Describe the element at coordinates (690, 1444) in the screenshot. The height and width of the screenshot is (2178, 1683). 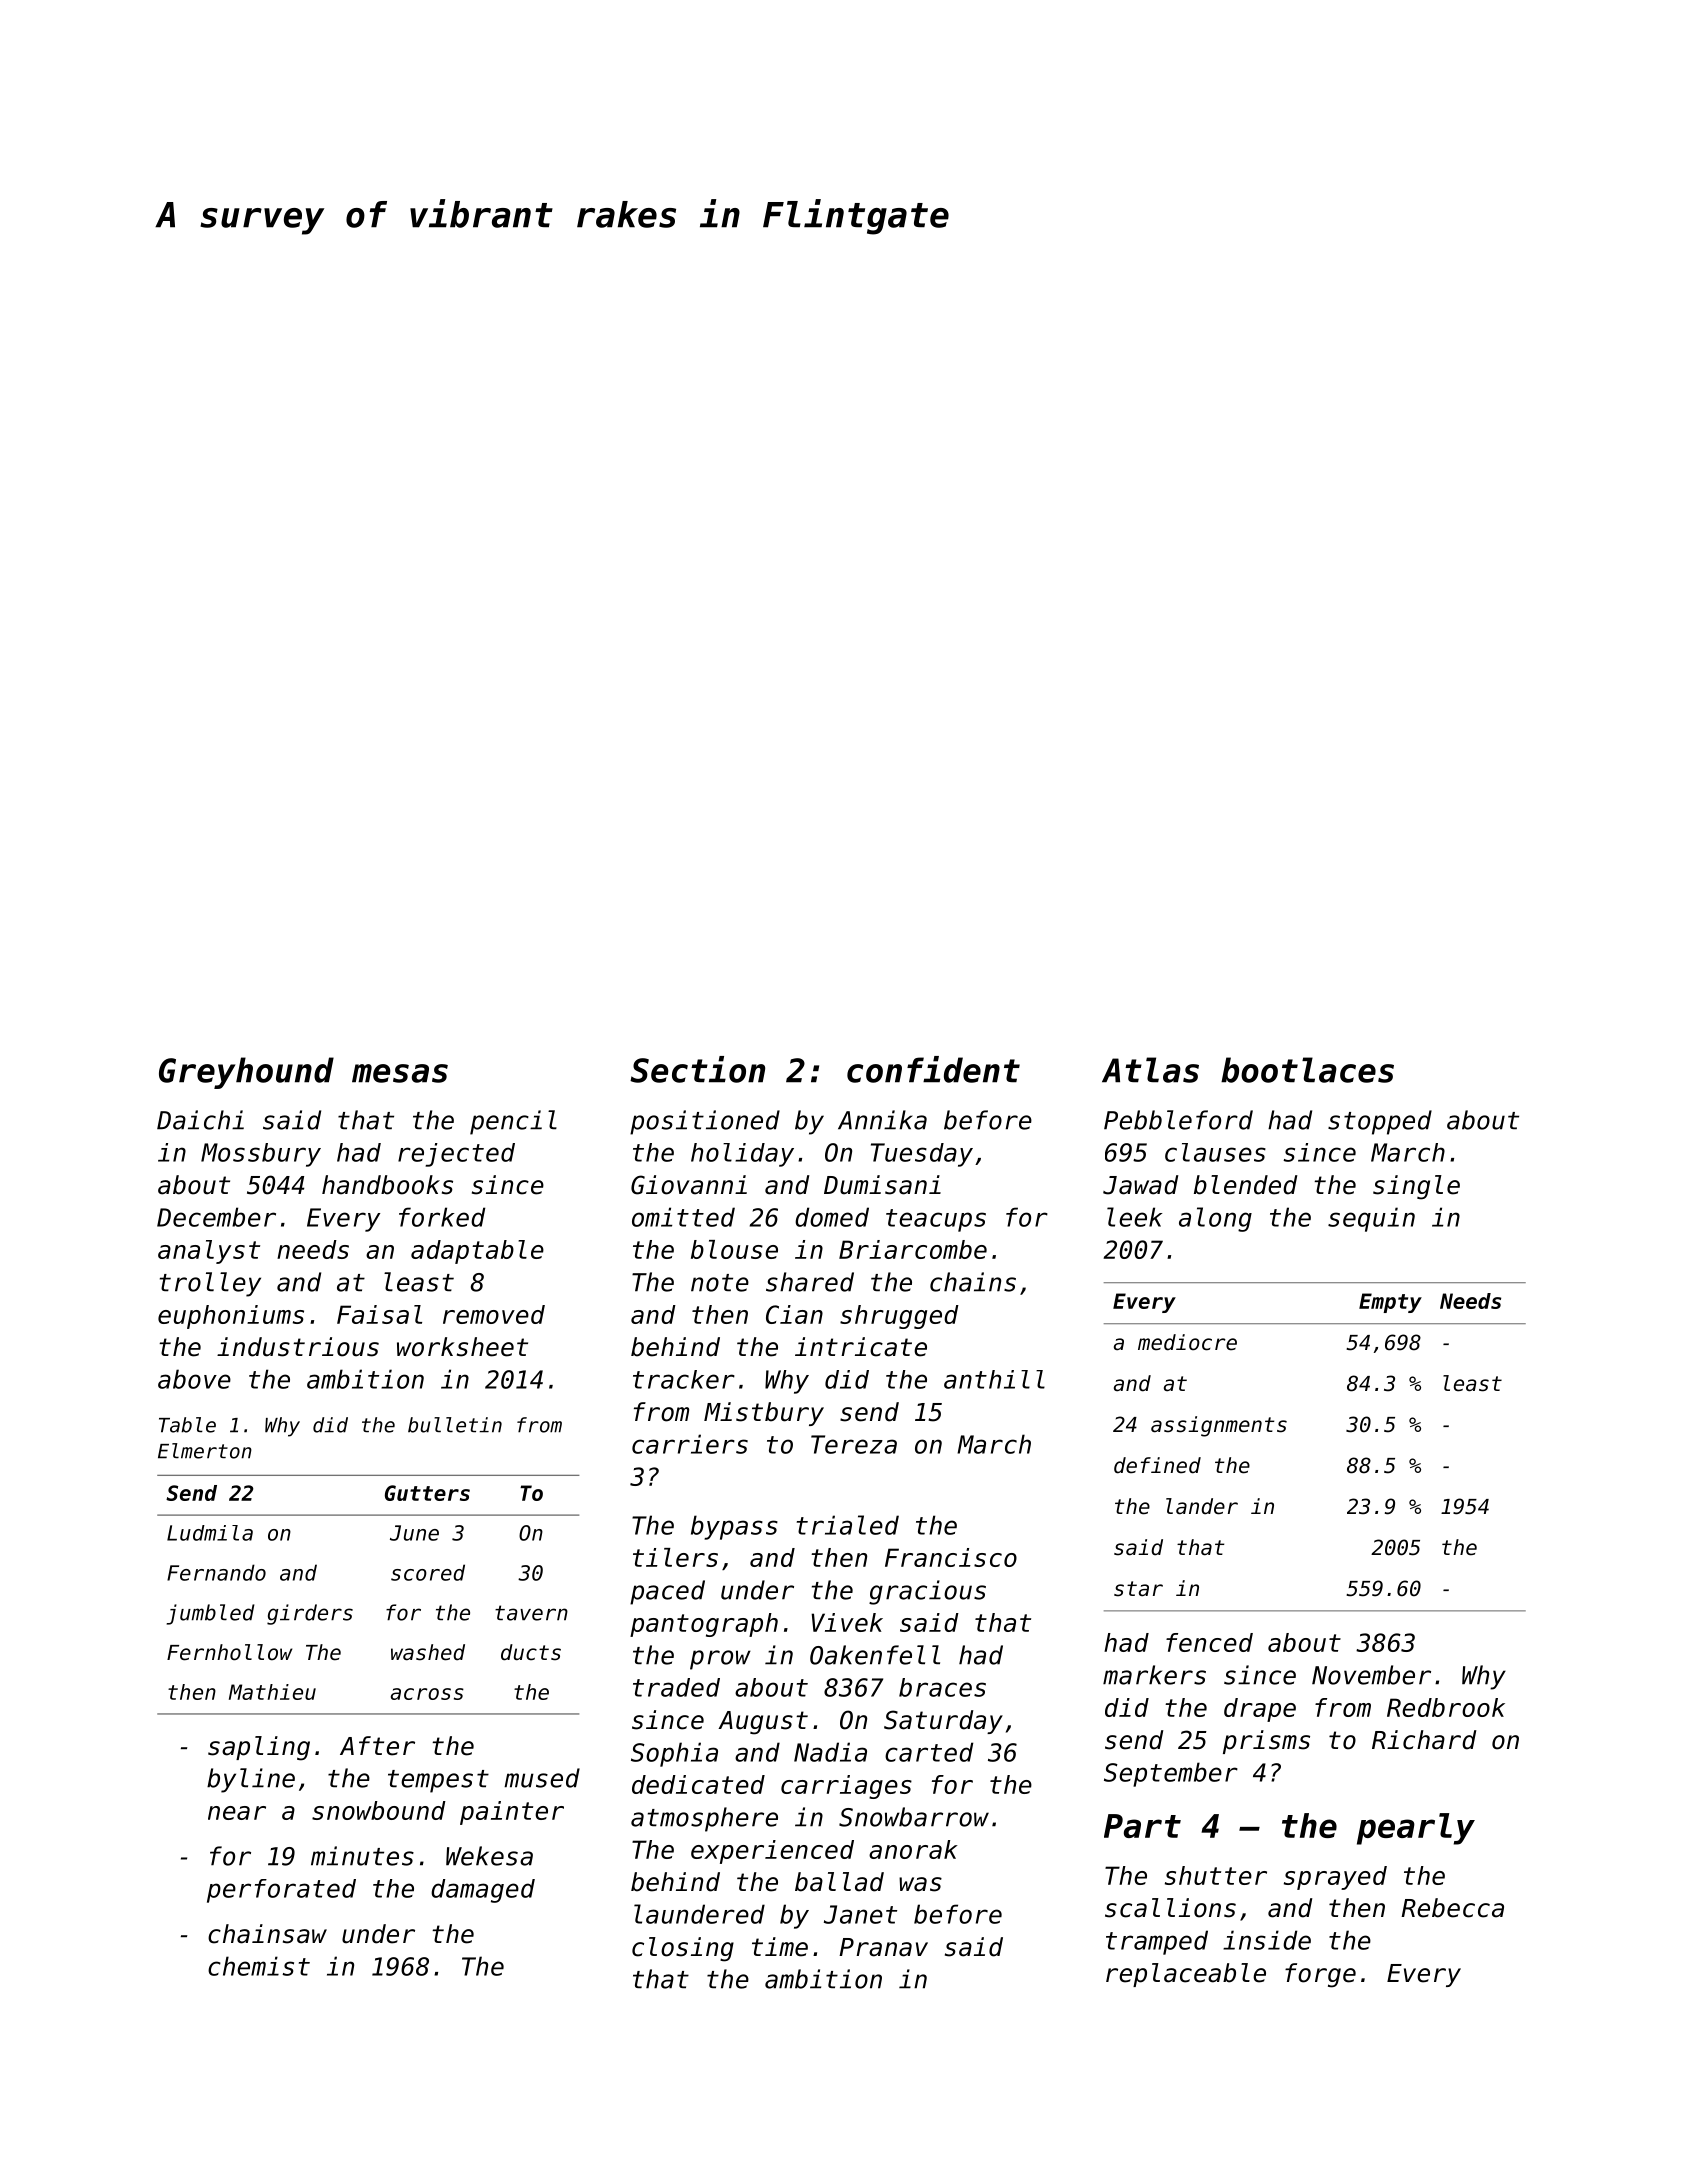
I see `carriers` at that location.
